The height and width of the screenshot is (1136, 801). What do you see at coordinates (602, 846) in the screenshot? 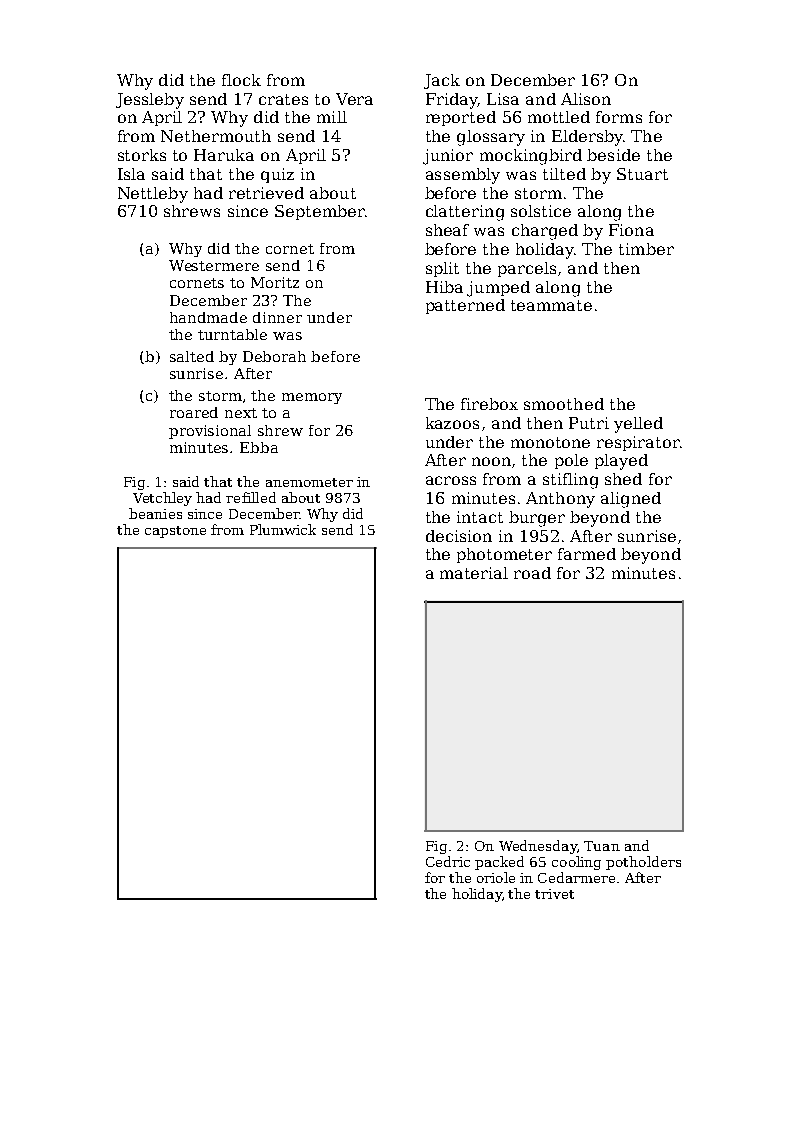
I see `Tuan` at bounding box center [602, 846].
